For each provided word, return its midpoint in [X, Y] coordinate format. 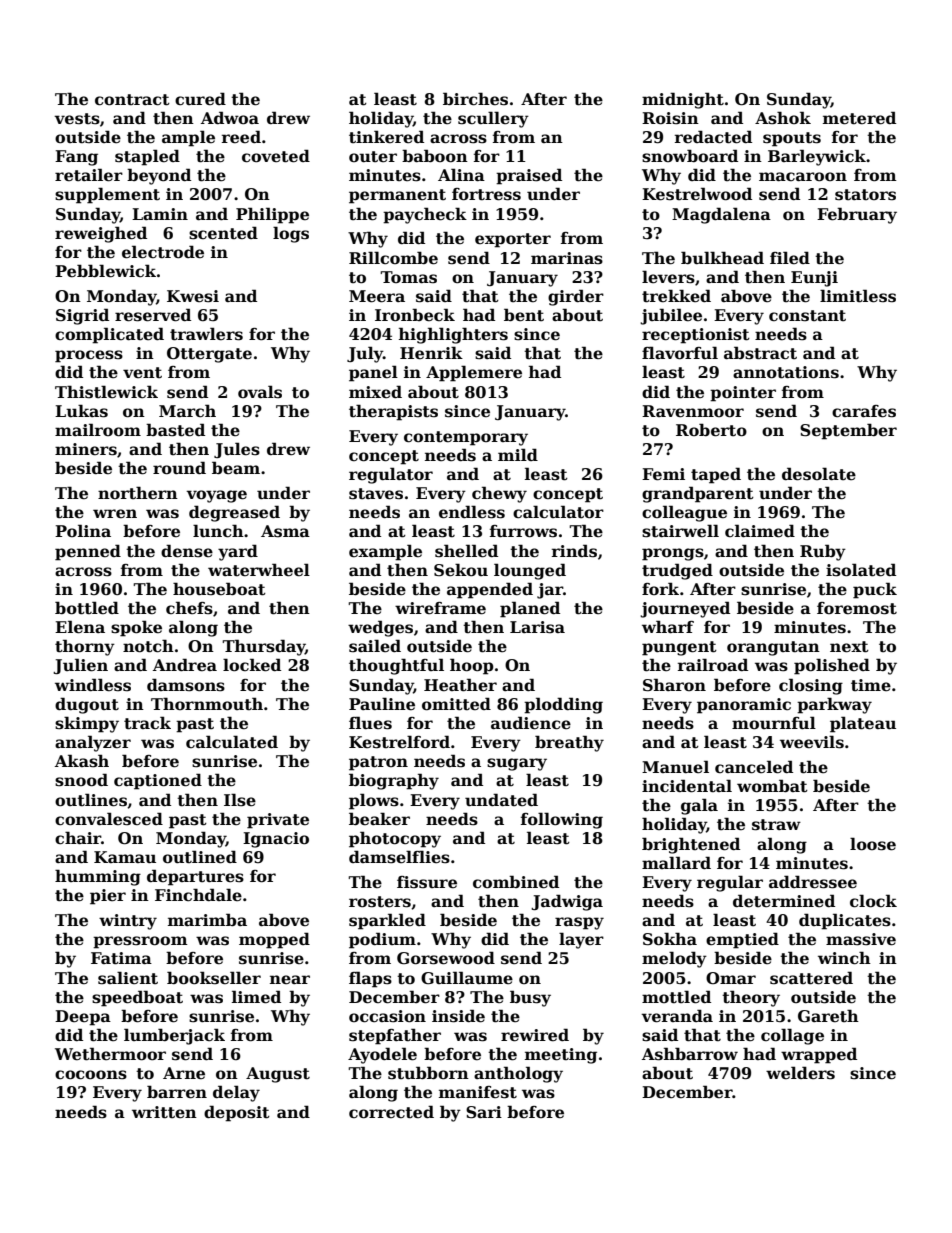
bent [524, 315]
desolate [819, 474]
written [164, 1112]
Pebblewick [105, 271]
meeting [561, 1056]
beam [236, 468]
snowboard [690, 156]
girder [576, 297]
